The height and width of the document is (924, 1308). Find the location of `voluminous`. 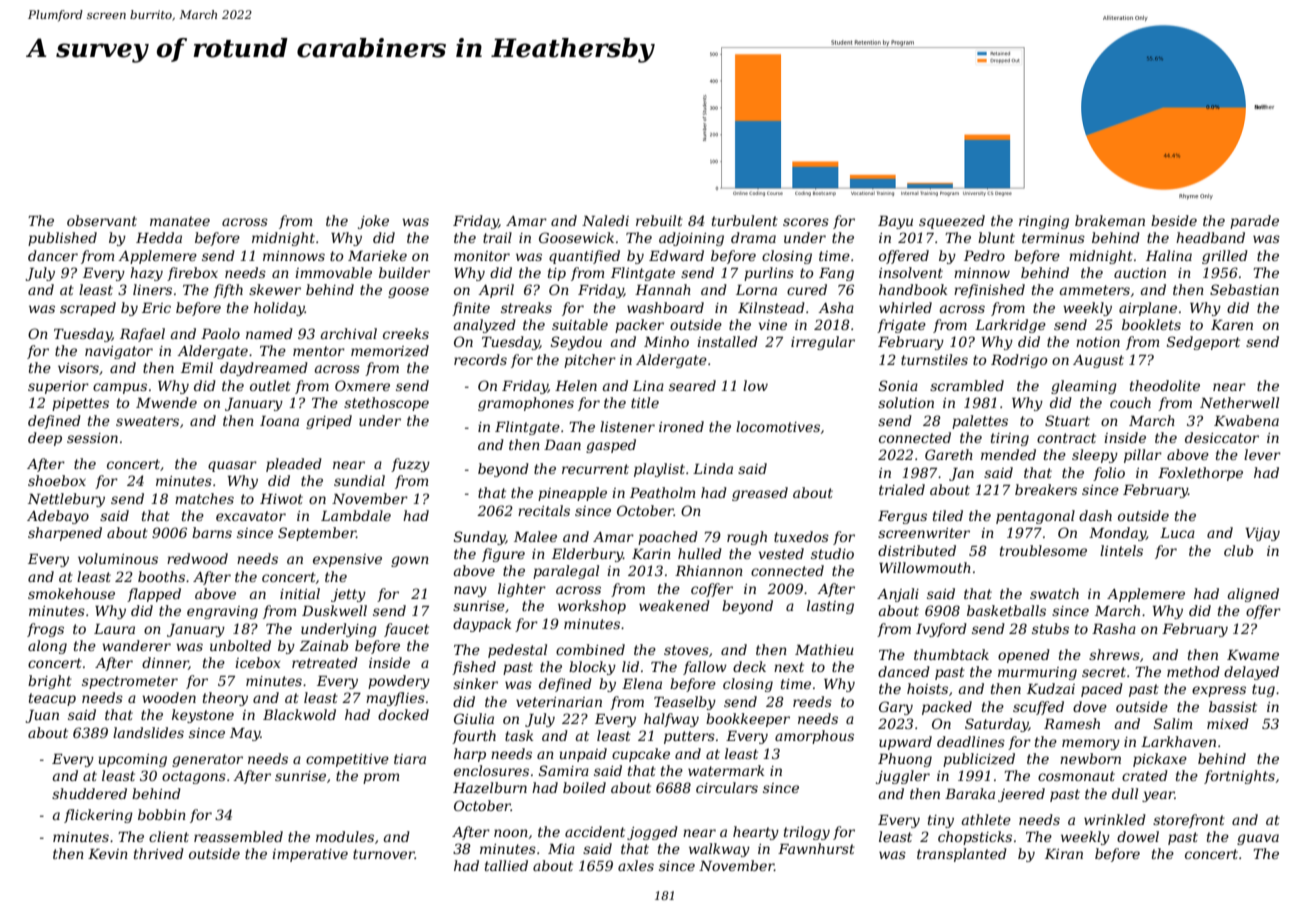

voluminous is located at coordinates (118, 558).
